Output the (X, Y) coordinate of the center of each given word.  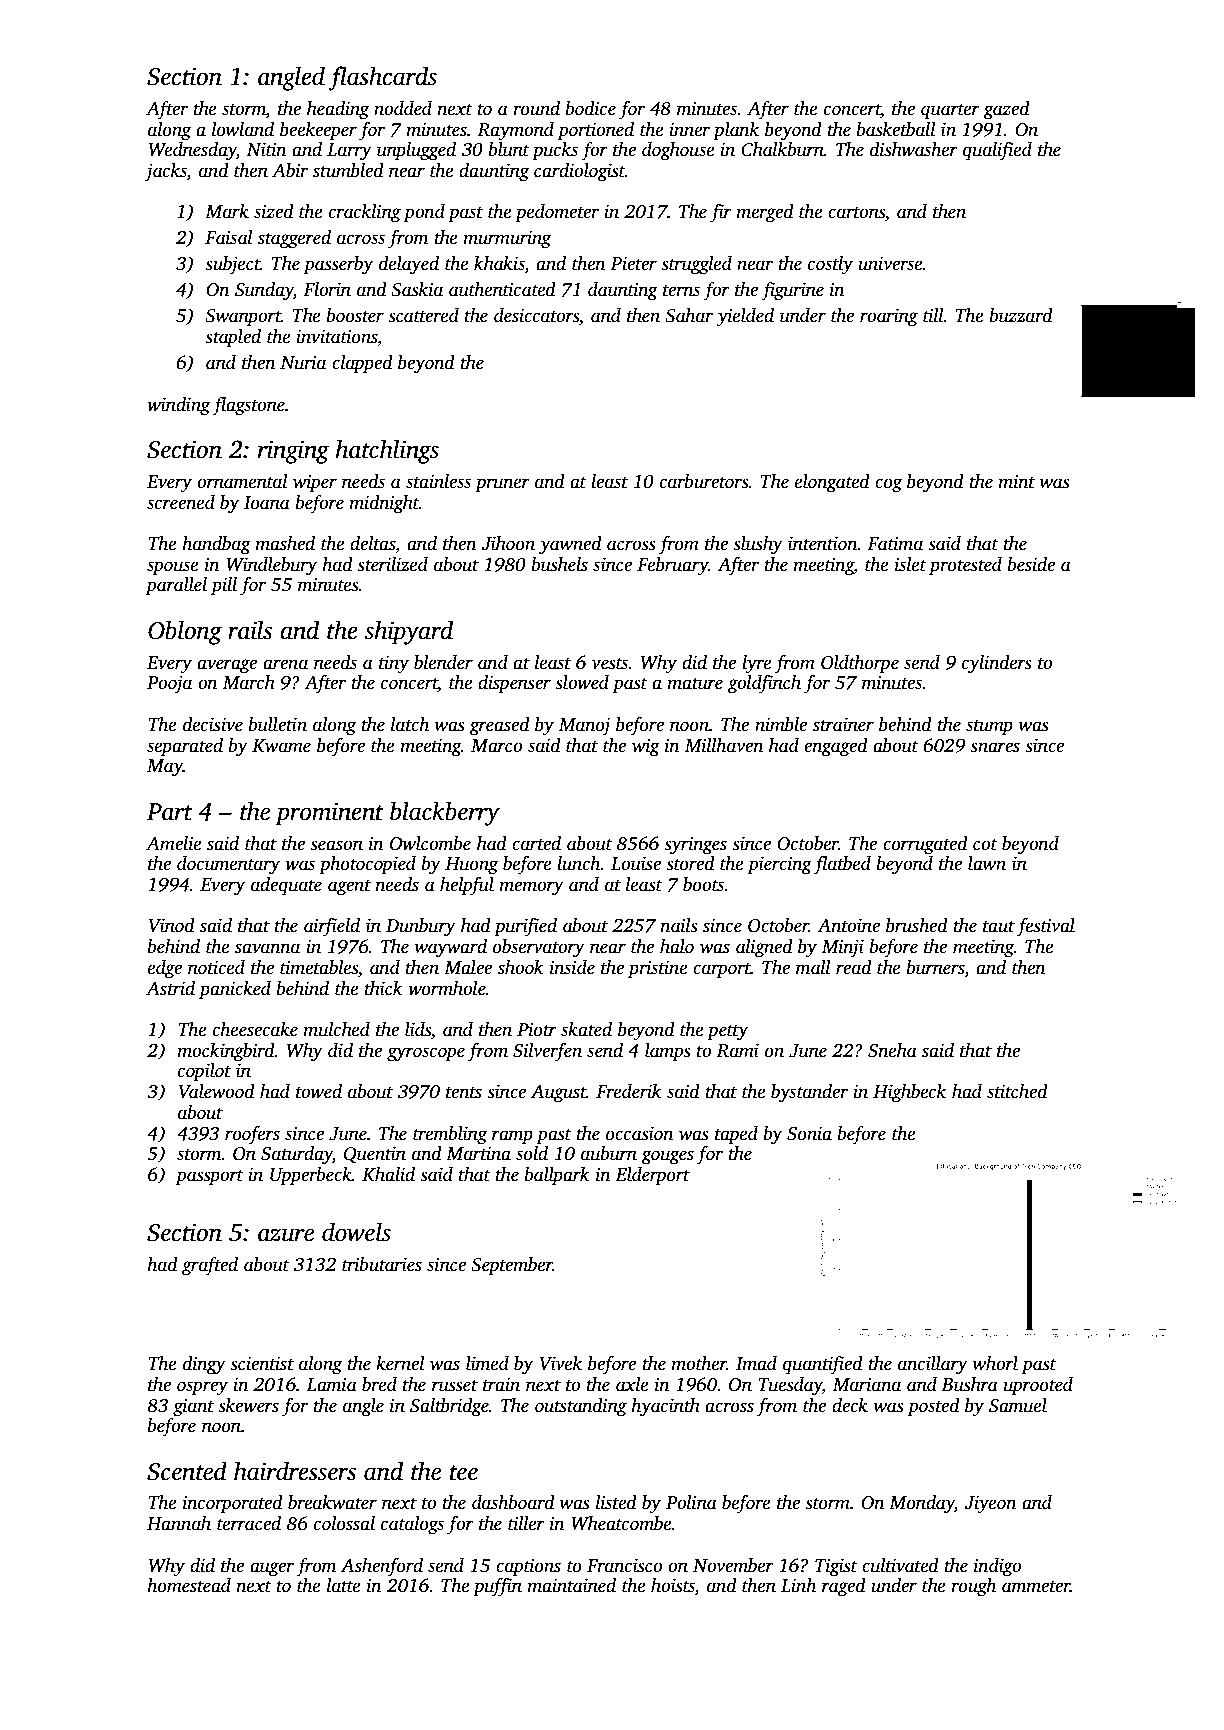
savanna (267, 948)
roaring (889, 317)
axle (632, 1384)
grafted (210, 1266)
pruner (502, 485)
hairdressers (295, 1471)
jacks (166, 172)
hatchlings (387, 451)
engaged (836, 747)
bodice (591, 108)
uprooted (1038, 1386)
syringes (695, 845)
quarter (950, 111)
